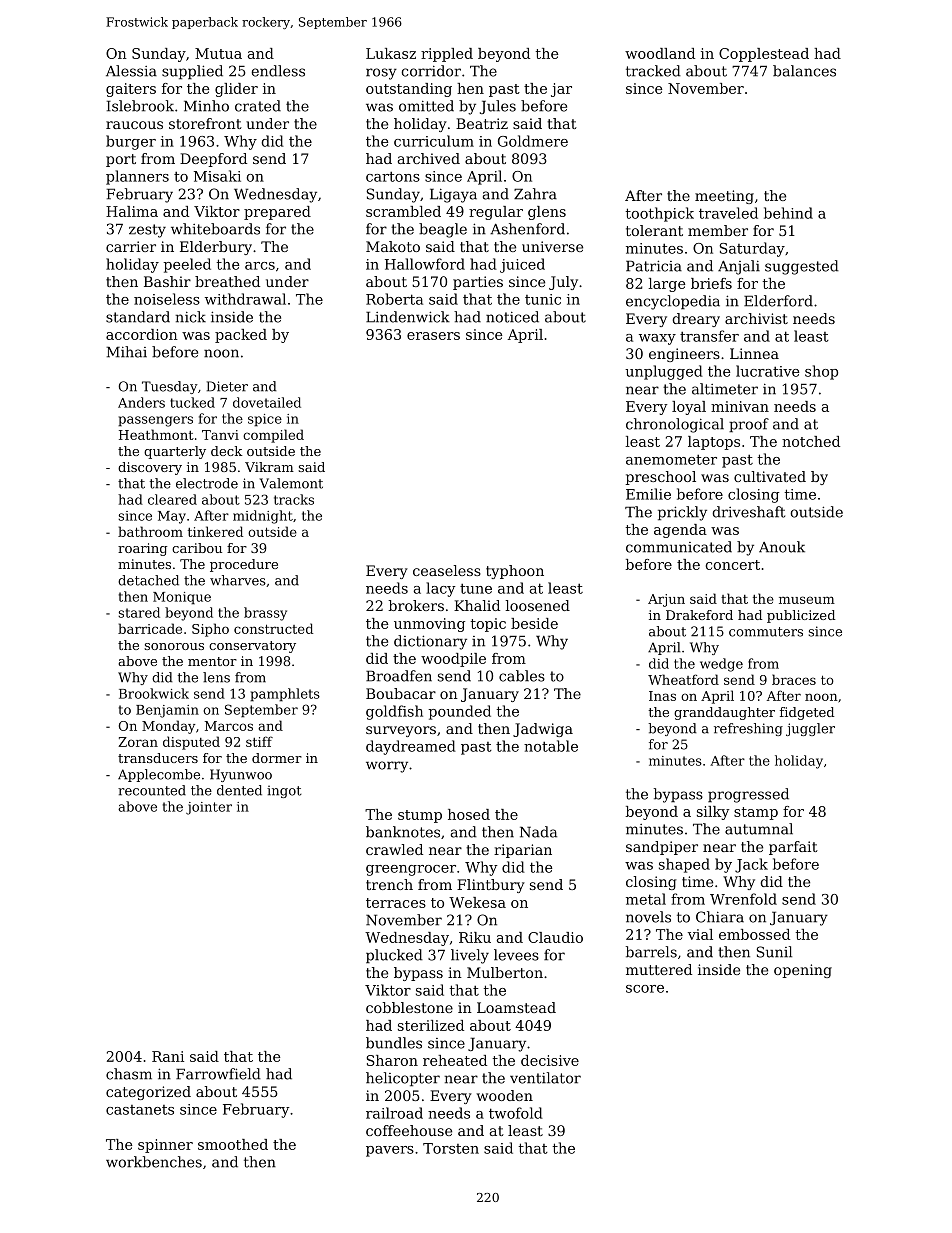 The height and width of the document is (1233, 952). What do you see at coordinates (675, 425) in the document?
I see `chronological` at bounding box center [675, 425].
